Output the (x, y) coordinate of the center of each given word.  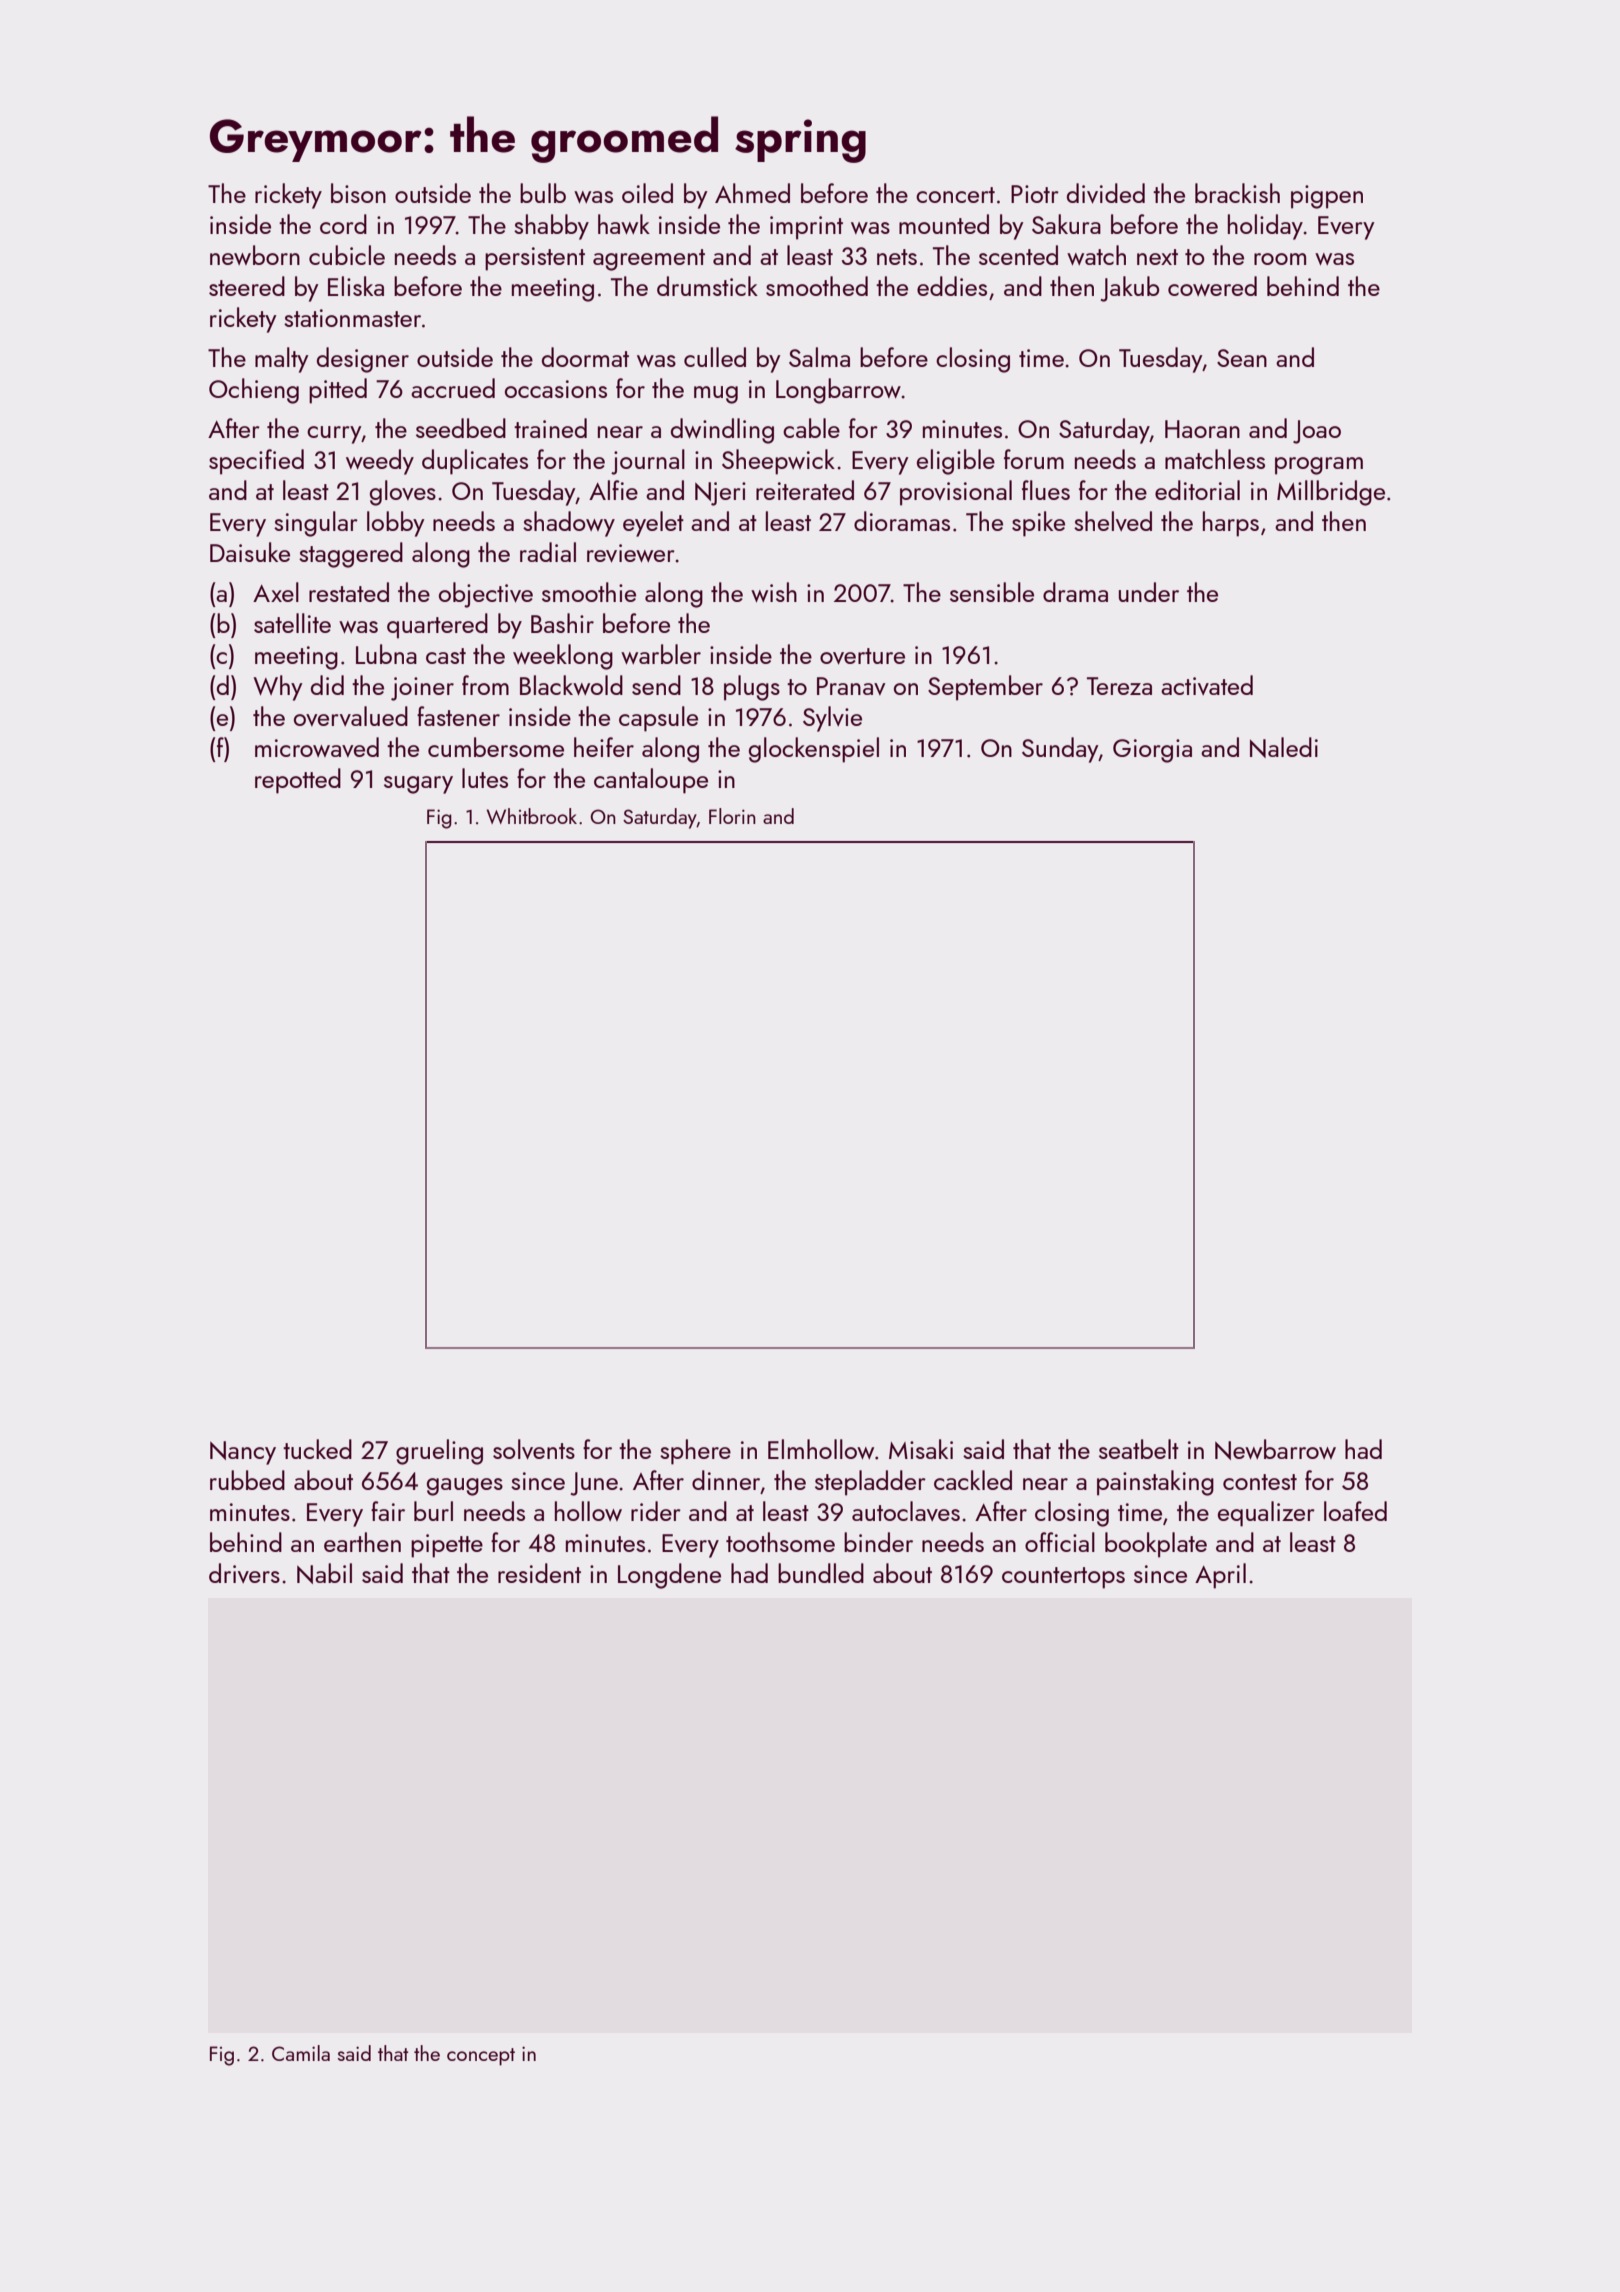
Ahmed (752, 193)
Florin (732, 816)
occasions (556, 389)
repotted (298, 781)
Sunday (1060, 750)
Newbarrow (1275, 1449)
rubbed (247, 1480)
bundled (821, 1573)
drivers (244, 1573)
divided (1106, 193)
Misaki (921, 1449)
